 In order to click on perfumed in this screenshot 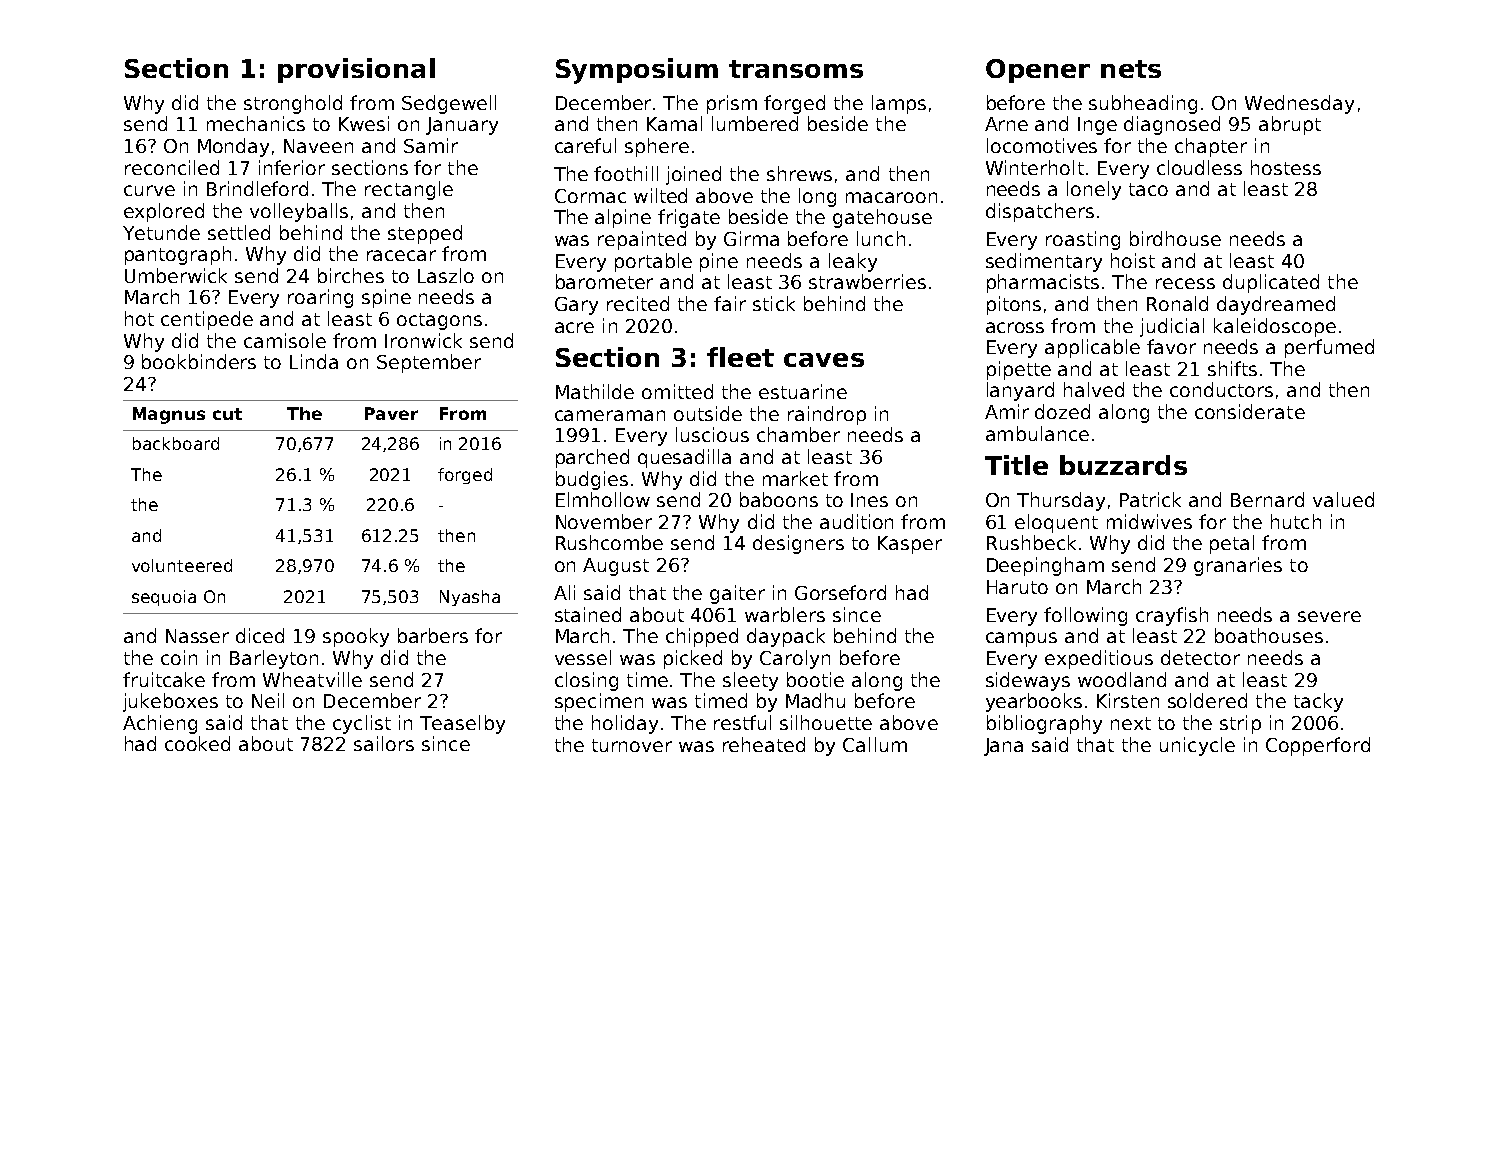, I will do `click(1329, 348)`.
